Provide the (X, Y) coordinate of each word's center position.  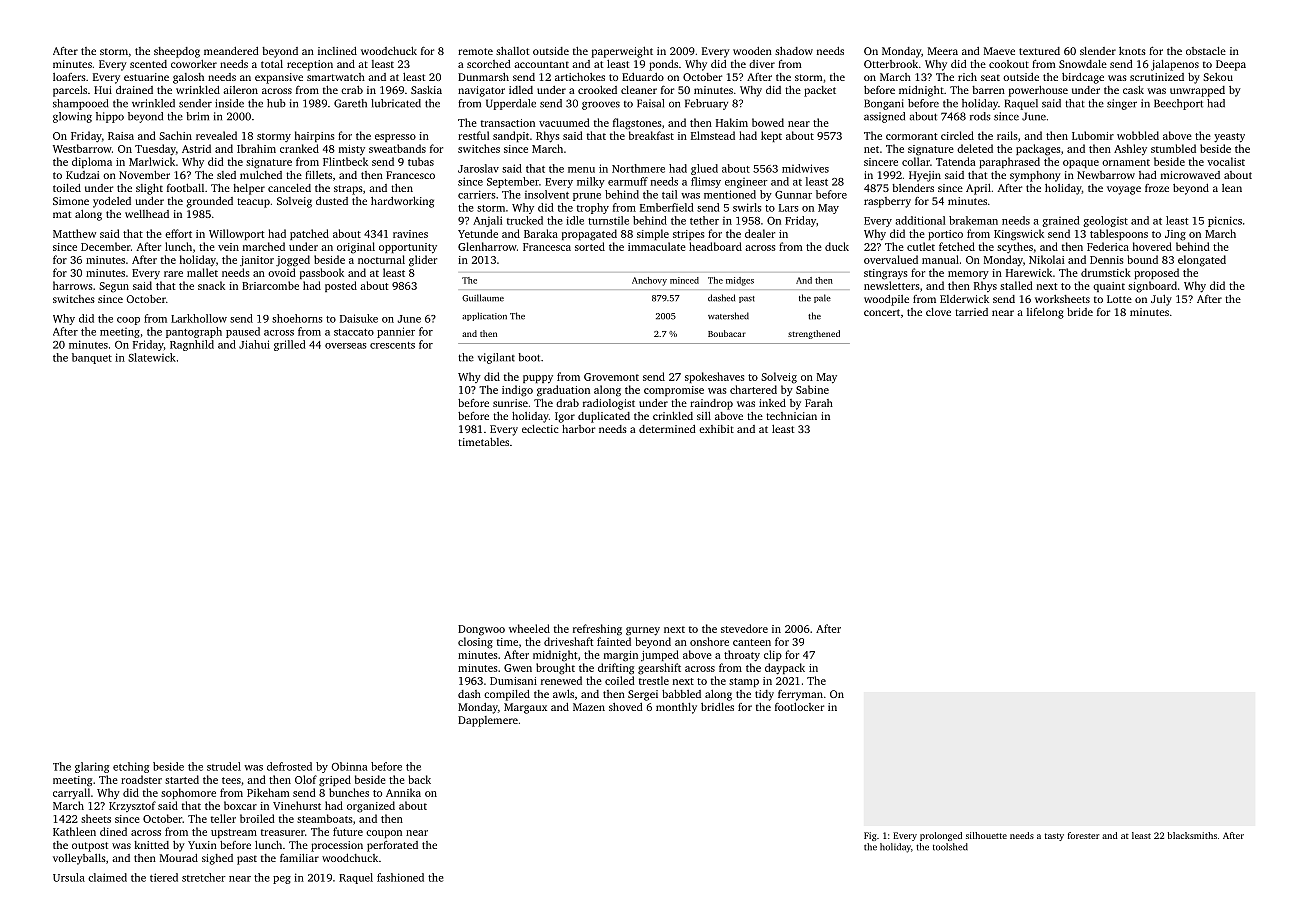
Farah (819, 403)
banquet (92, 358)
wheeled (529, 628)
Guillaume (483, 298)
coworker (194, 64)
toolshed (950, 847)
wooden (752, 51)
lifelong (1045, 313)
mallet (202, 272)
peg (282, 880)
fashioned (400, 877)
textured (1039, 51)
